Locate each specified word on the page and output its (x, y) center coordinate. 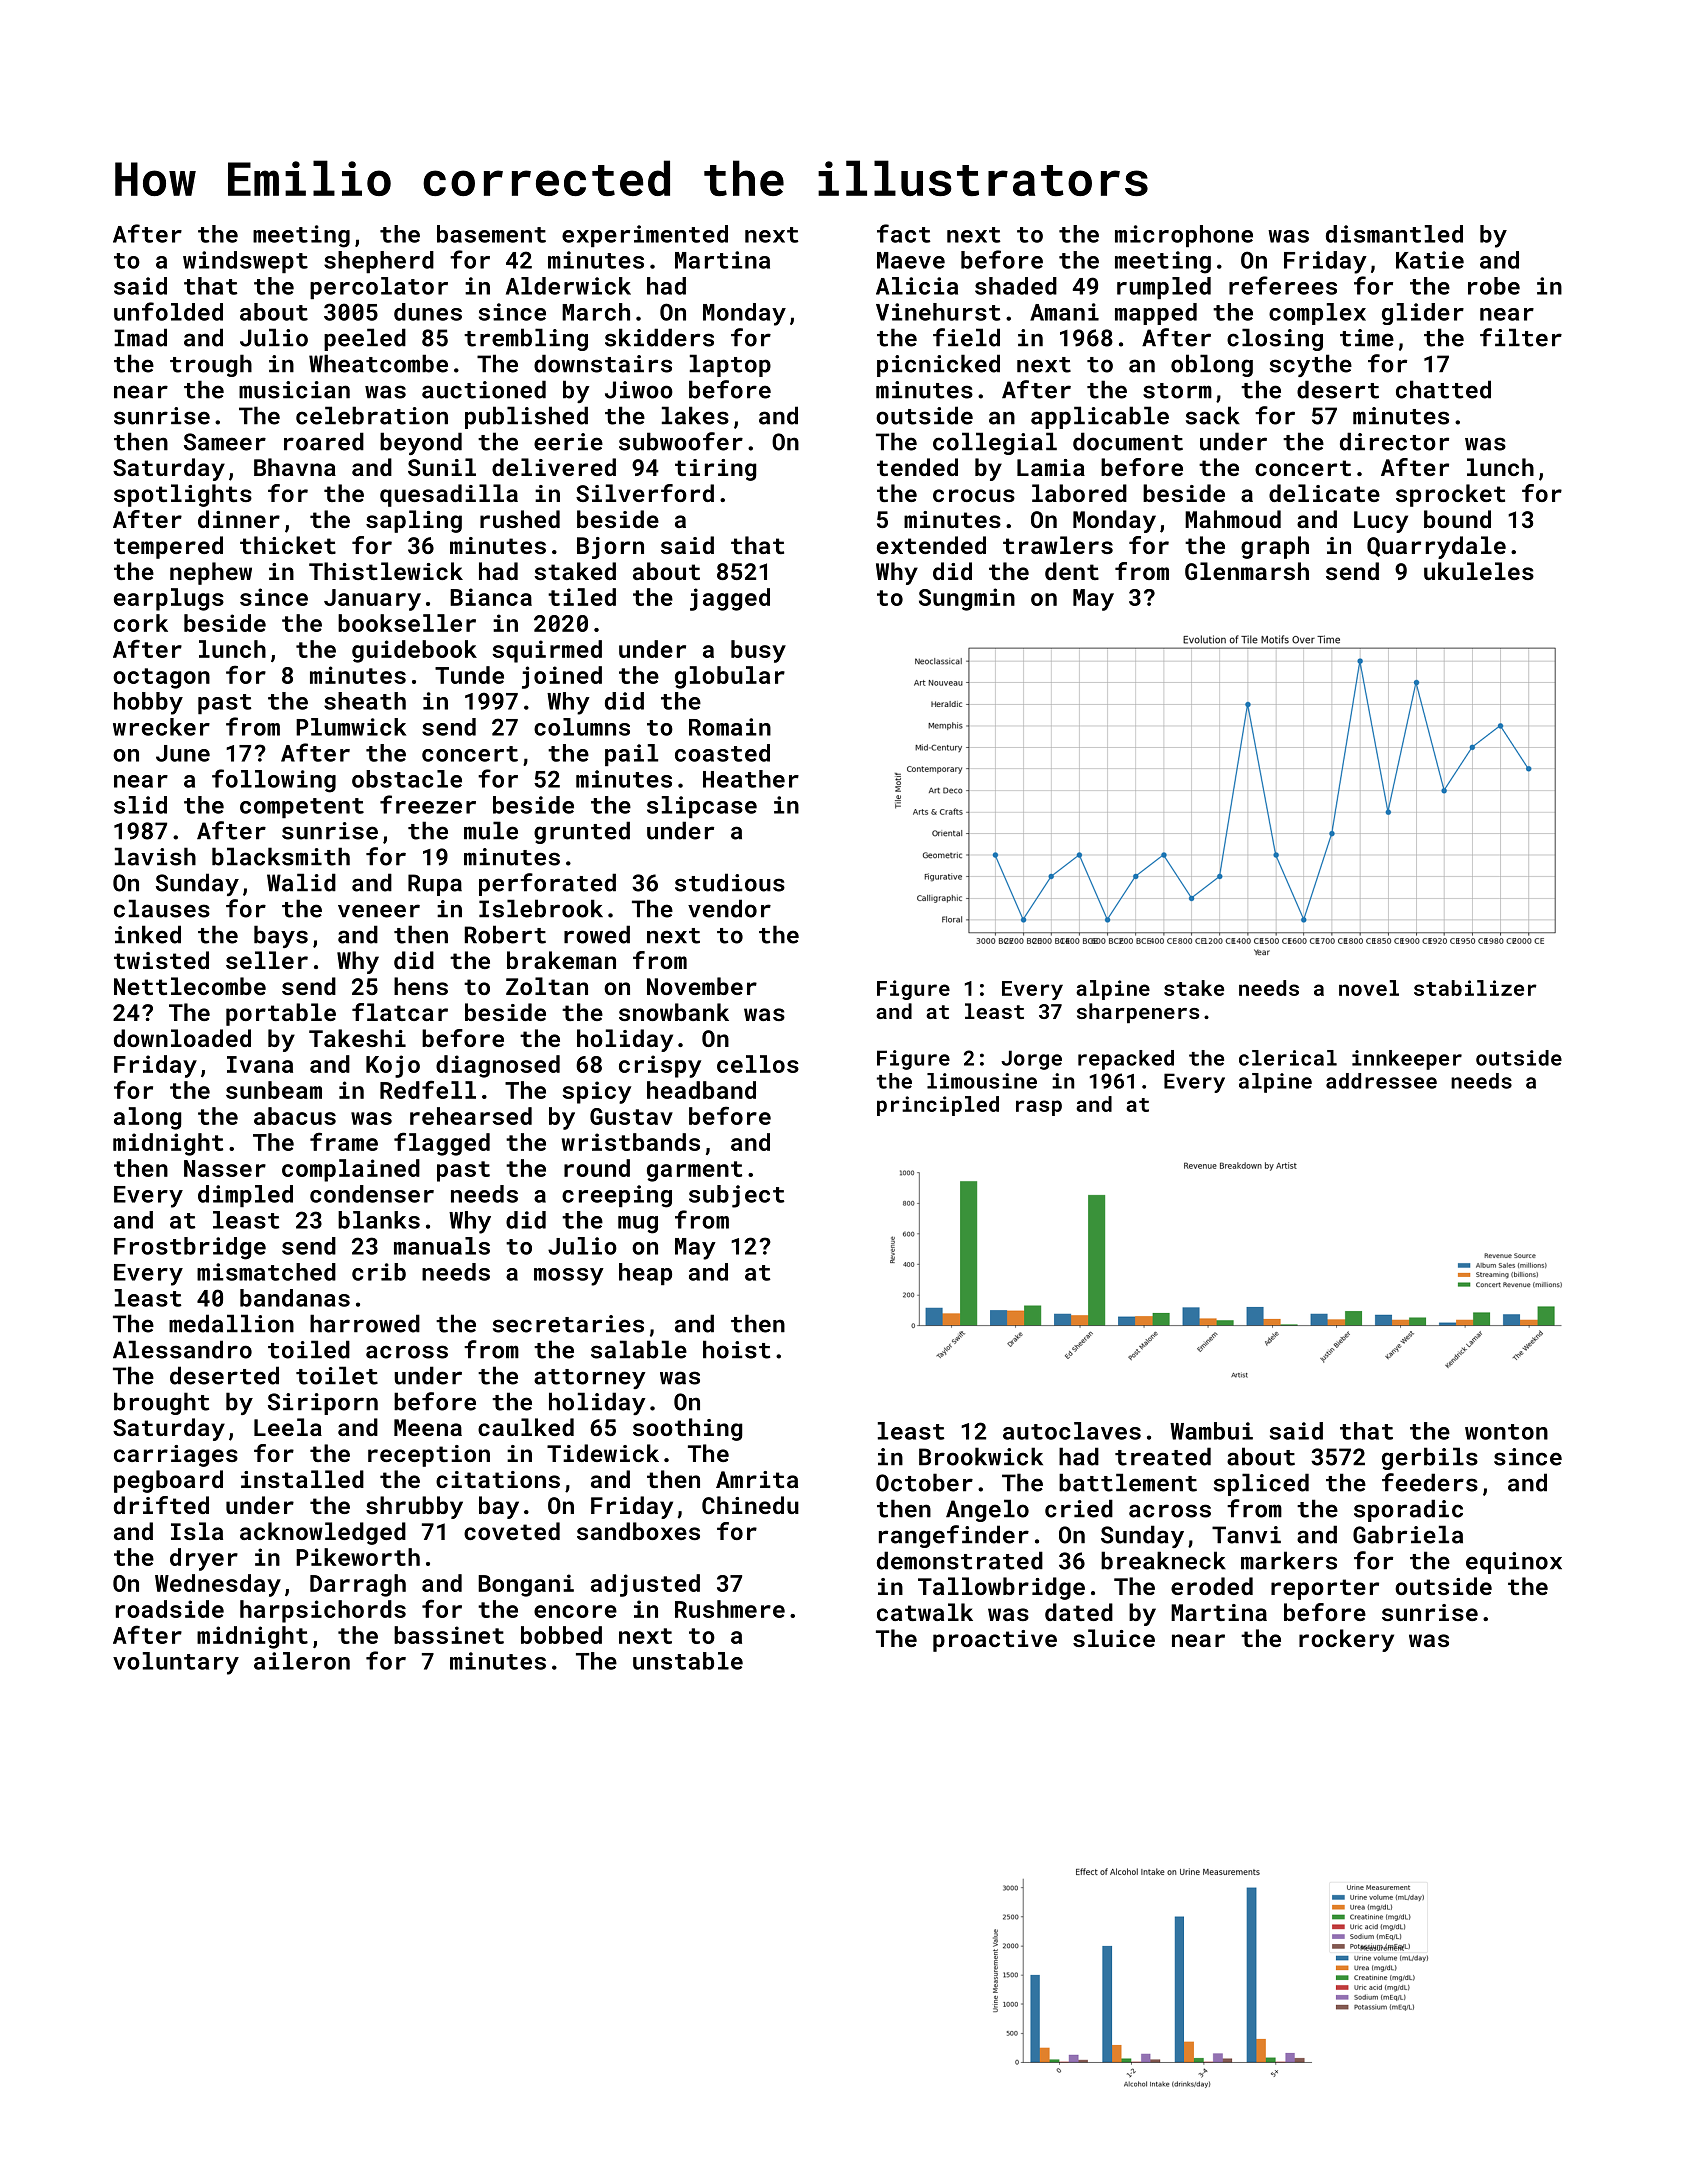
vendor (729, 908)
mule (491, 830)
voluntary (176, 1663)
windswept (245, 262)
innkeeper (1407, 1060)
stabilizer (1475, 988)
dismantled (1394, 234)
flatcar (400, 1012)
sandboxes (638, 1531)
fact (904, 233)
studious (730, 882)
